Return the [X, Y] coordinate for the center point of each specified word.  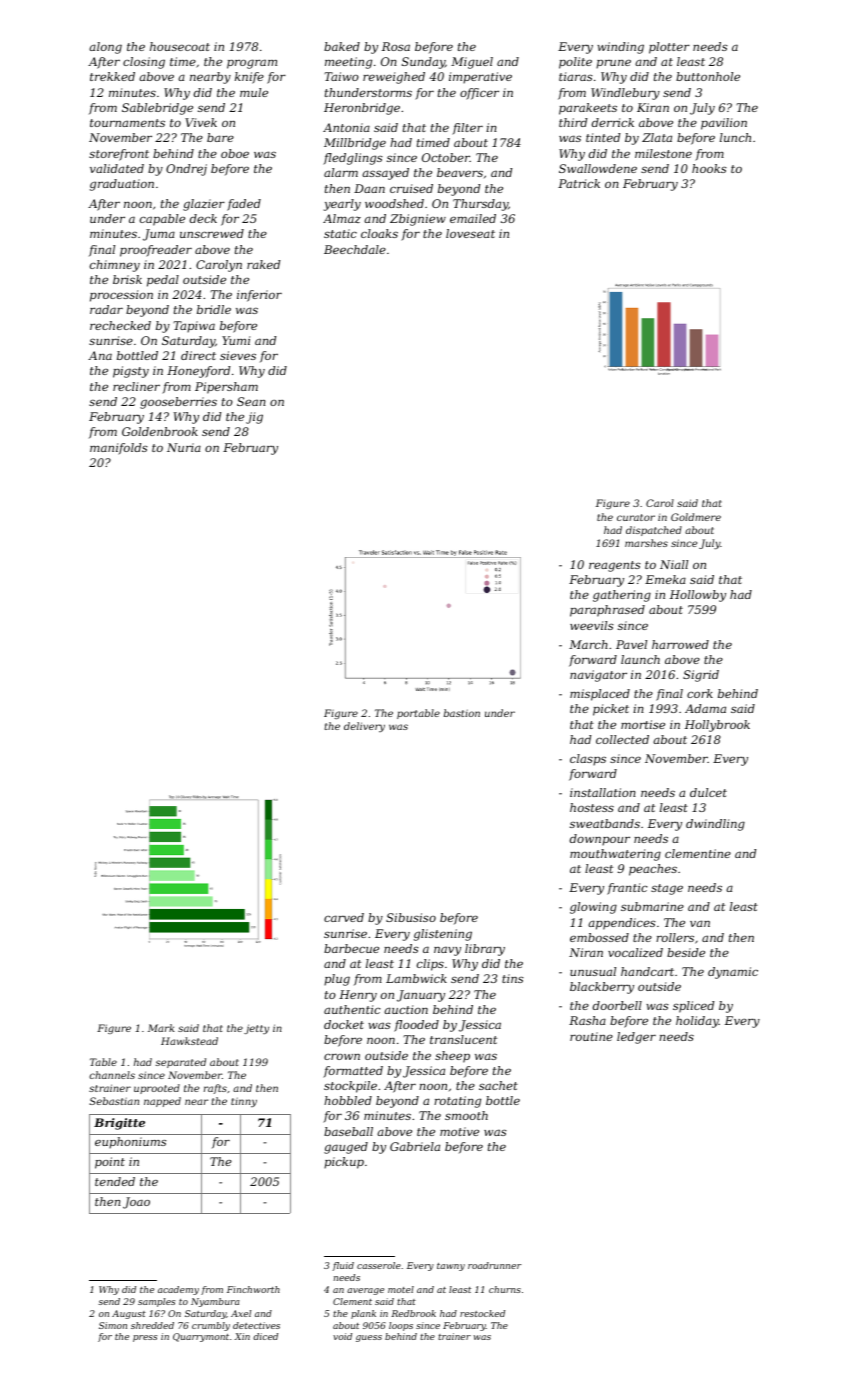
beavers [460, 172]
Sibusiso [411, 917]
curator [636, 517]
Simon [113, 1325]
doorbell [617, 1005]
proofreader [156, 251]
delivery [364, 727]
